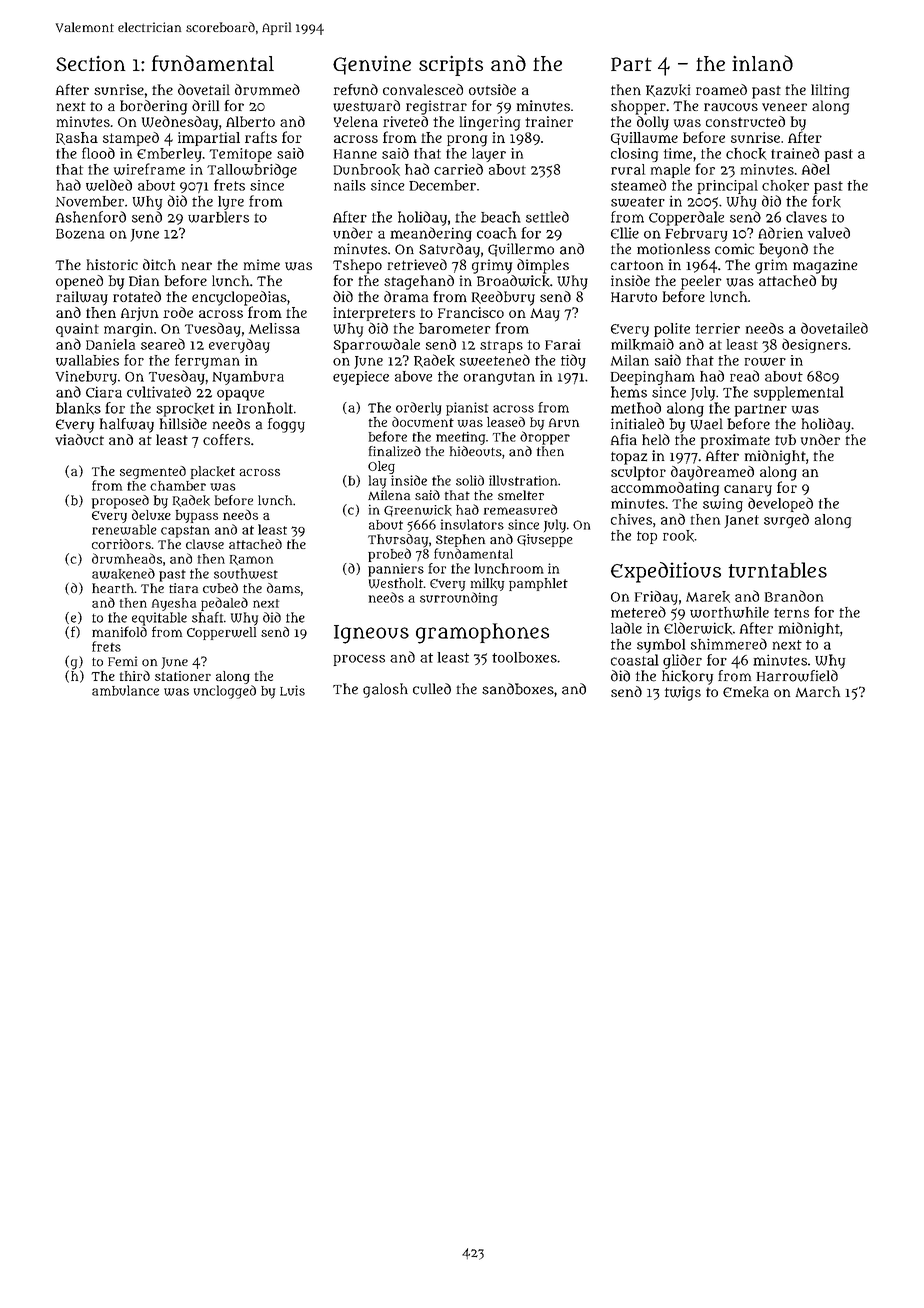 Image resolution: width=924 pixels, height=1308 pixels. Describe the element at coordinates (389, 495) in the page. I see `Milena` at that location.
